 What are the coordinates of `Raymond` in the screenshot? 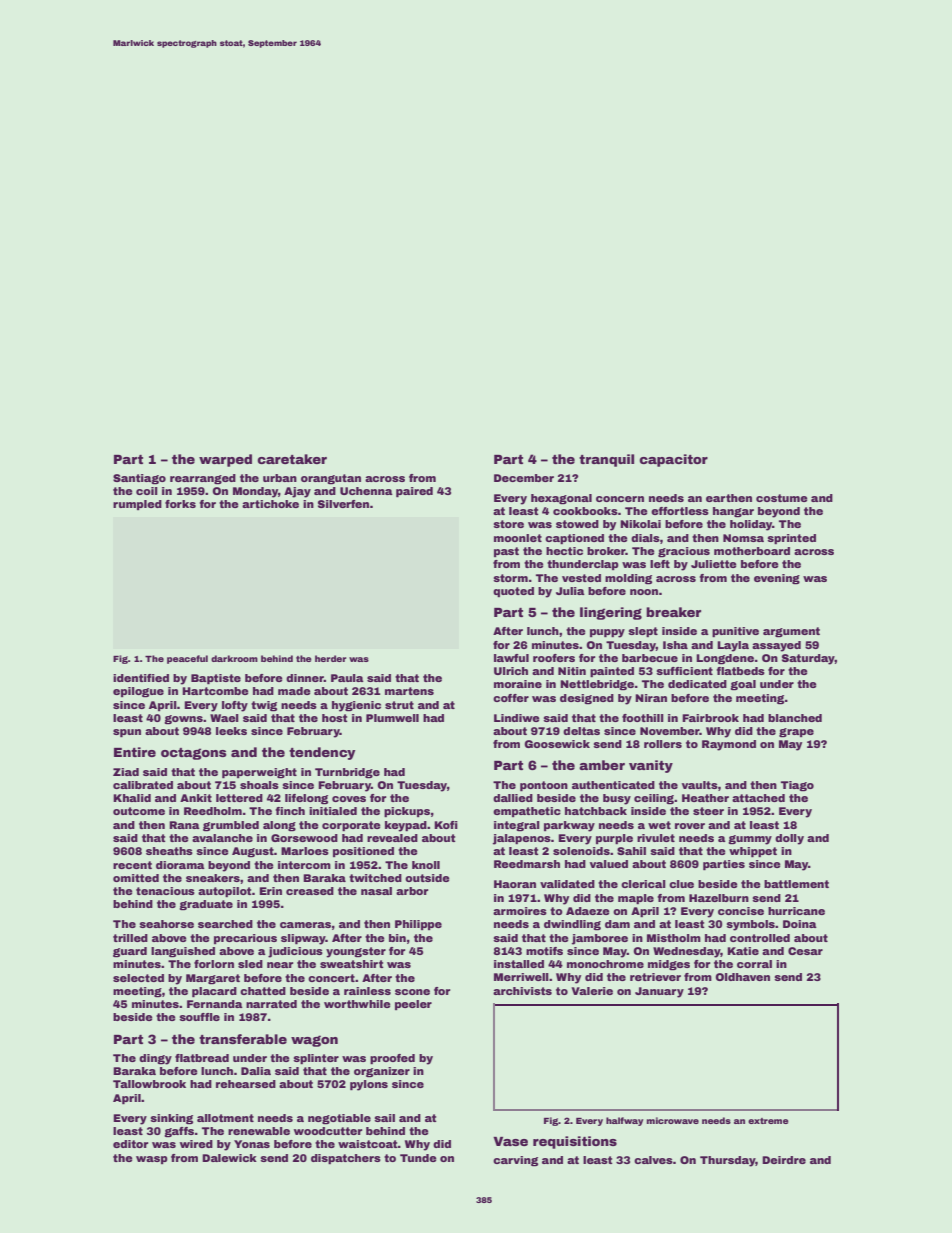 It's located at (729, 745).
